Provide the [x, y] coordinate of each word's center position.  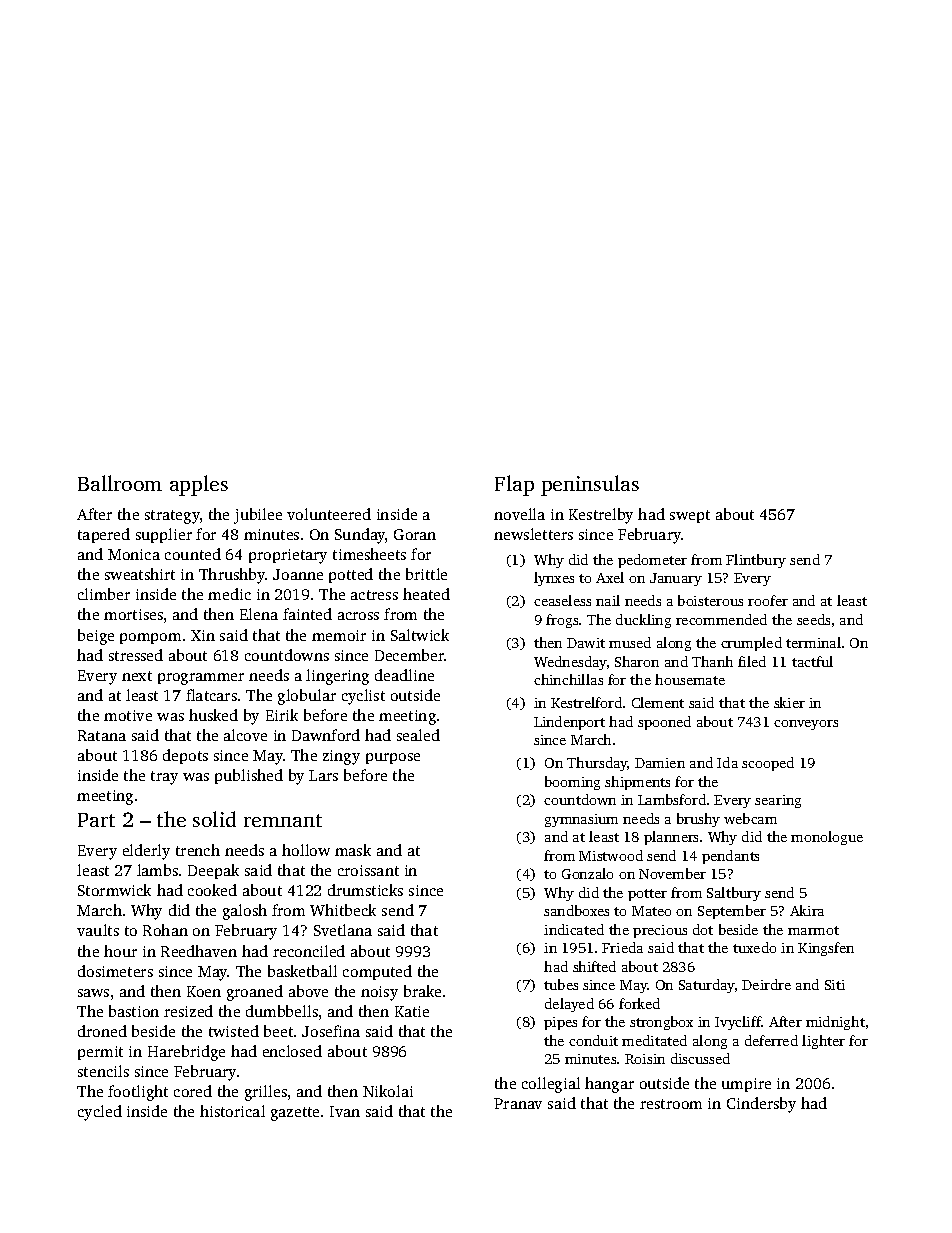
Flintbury [756, 561]
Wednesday [570, 663]
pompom [150, 638]
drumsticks [365, 890]
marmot [813, 930]
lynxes [554, 579]
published [249, 776]
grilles [266, 1093]
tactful [812, 661]
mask [353, 850]
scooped [768, 764]
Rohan [165, 930]
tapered [104, 535]
